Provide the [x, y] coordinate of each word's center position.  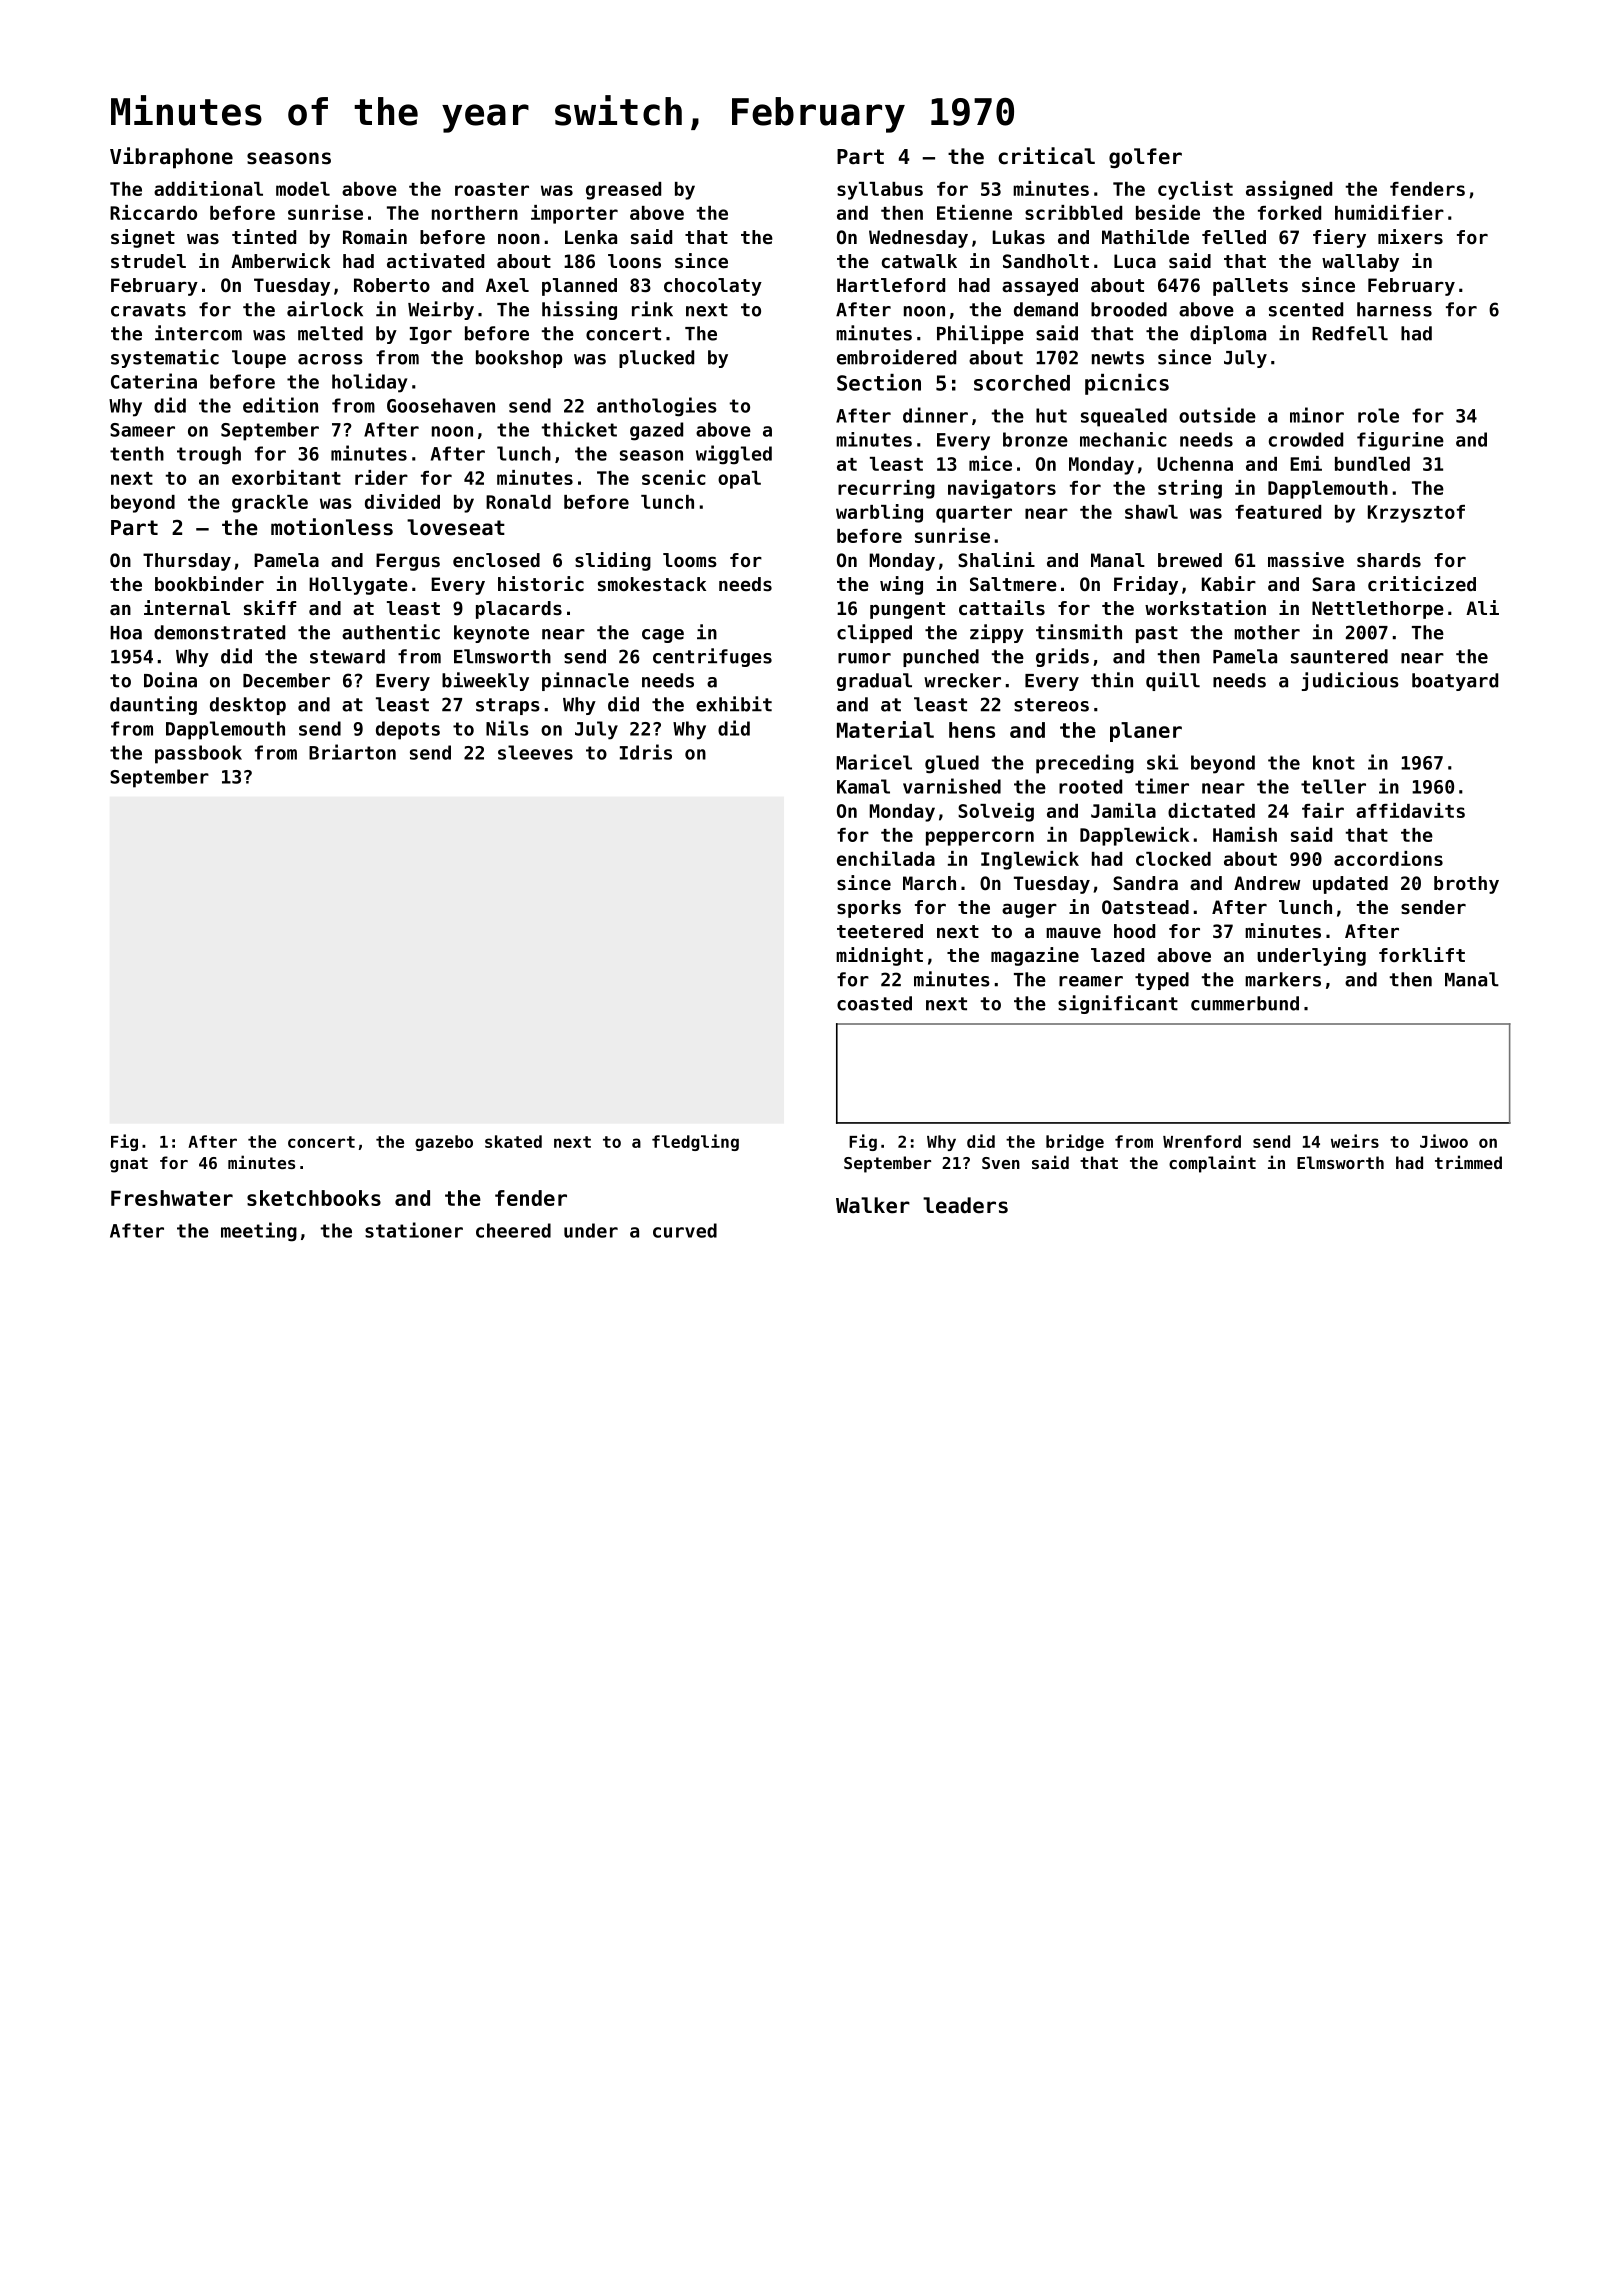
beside [1168, 212]
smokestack [652, 584]
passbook [198, 754]
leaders [965, 1205]
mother [1267, 632]
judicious [1350, 681]
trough [209, 455]
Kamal [863, 786]
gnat [129, 1165]
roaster [492, 189]
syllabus [880, 191]
